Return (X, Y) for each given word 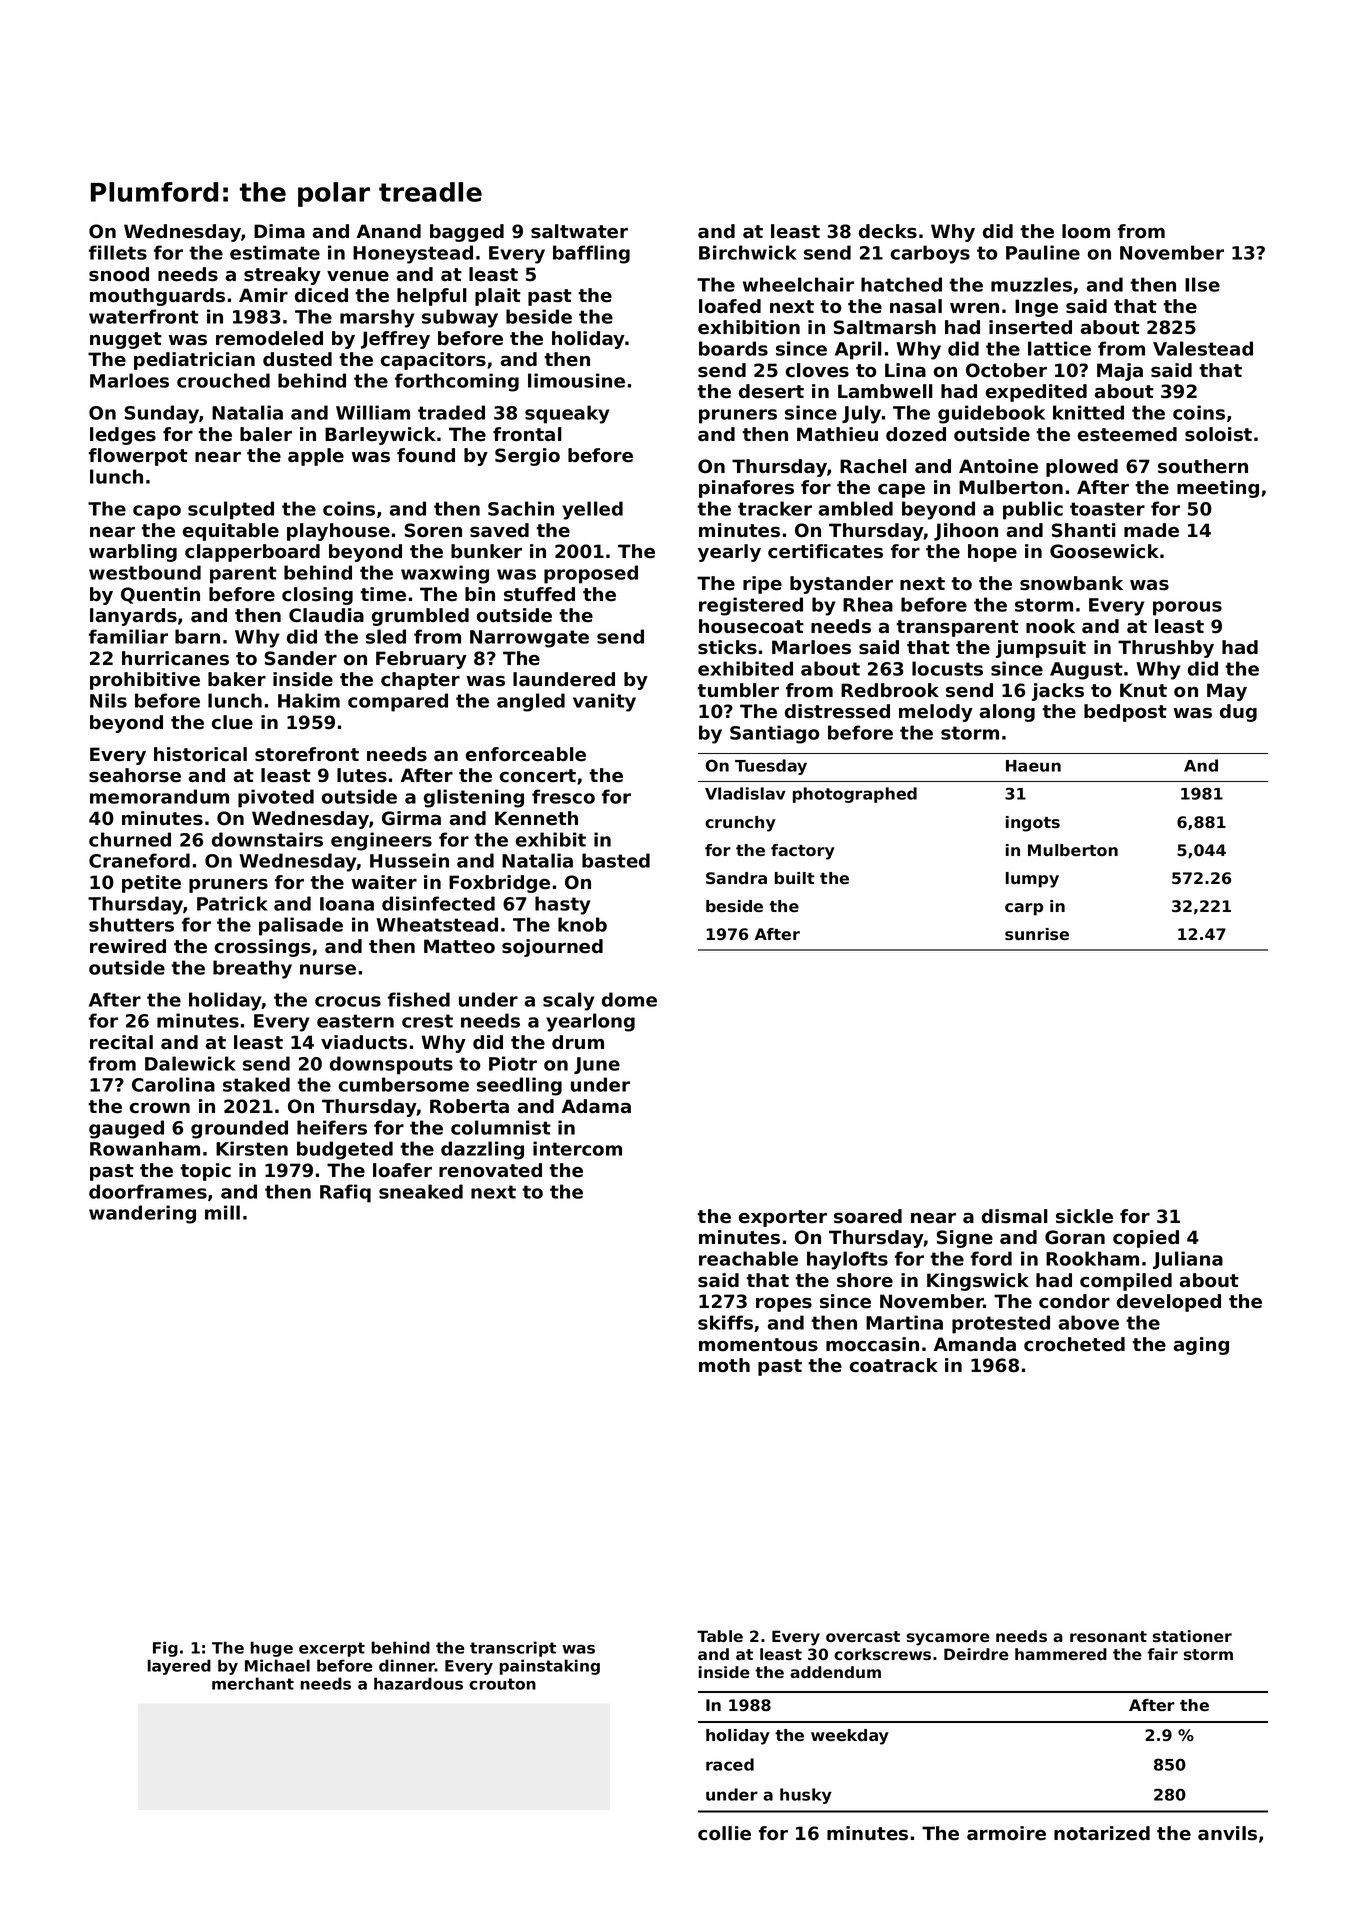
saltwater (579, 231)
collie (724, 1833)
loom (1086, 231)
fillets (118, 252)
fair (1162, 1654)
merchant (253, 1683)
